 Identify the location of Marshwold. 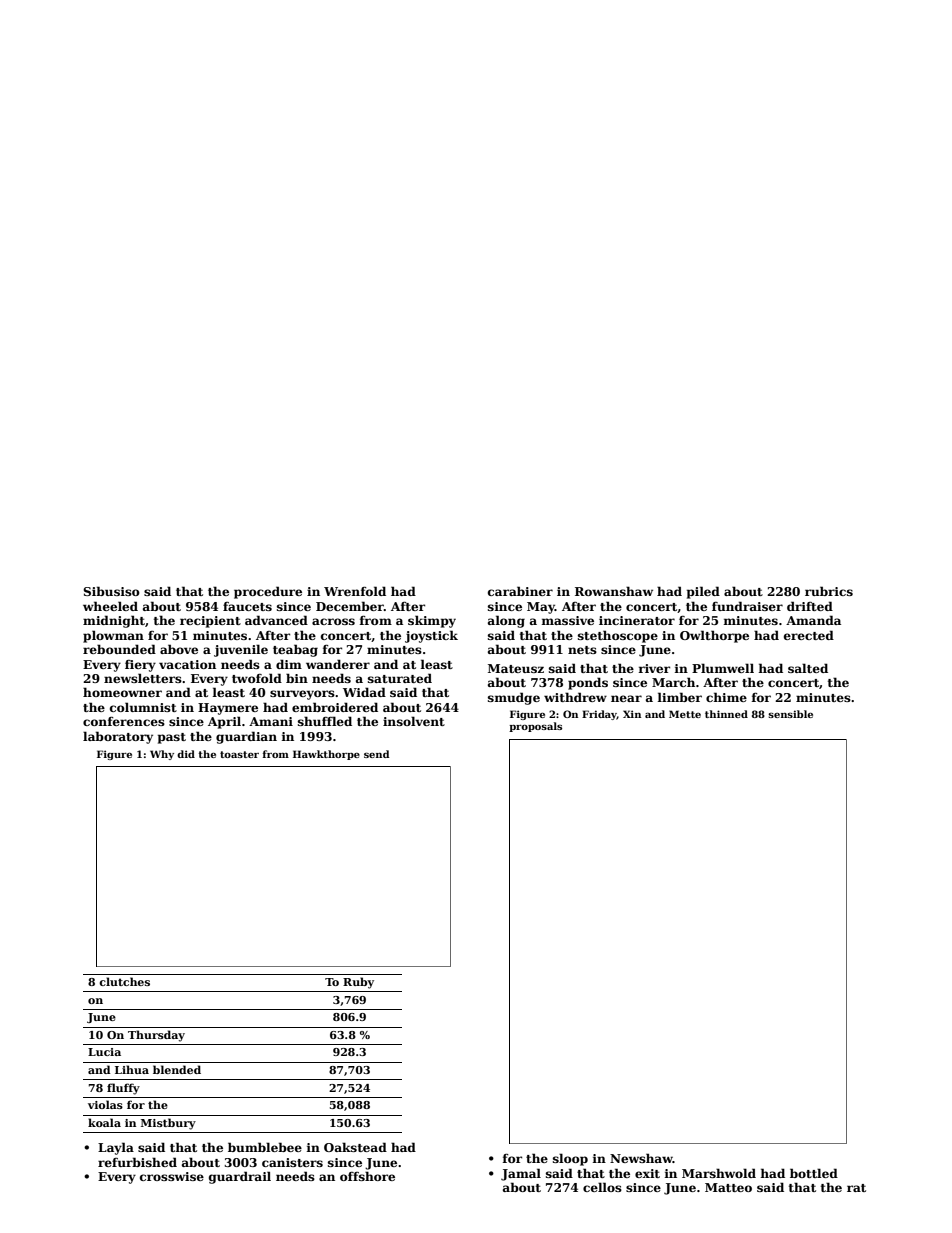
(719, 1173).
